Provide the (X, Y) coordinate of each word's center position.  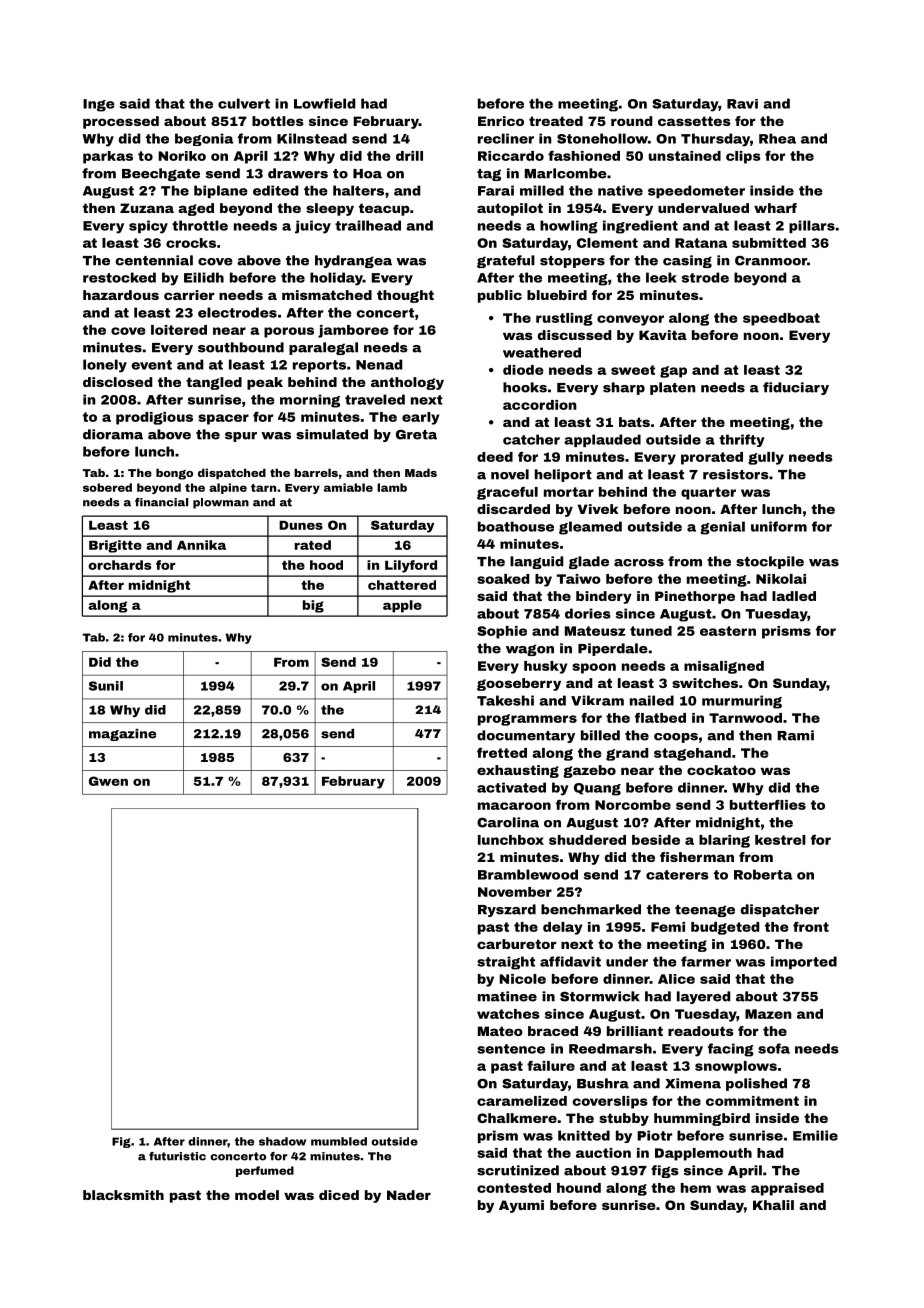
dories (588, 613)
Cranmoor (771, 261)
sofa (774, 1048)
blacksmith (123, 1195)
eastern (728, 631)
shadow (282, 1141)
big (313, 606)
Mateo (500, 1031)
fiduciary (796, 388)
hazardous (121, 295)
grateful (506, 261)
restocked (119, 277)
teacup (384, 209)
